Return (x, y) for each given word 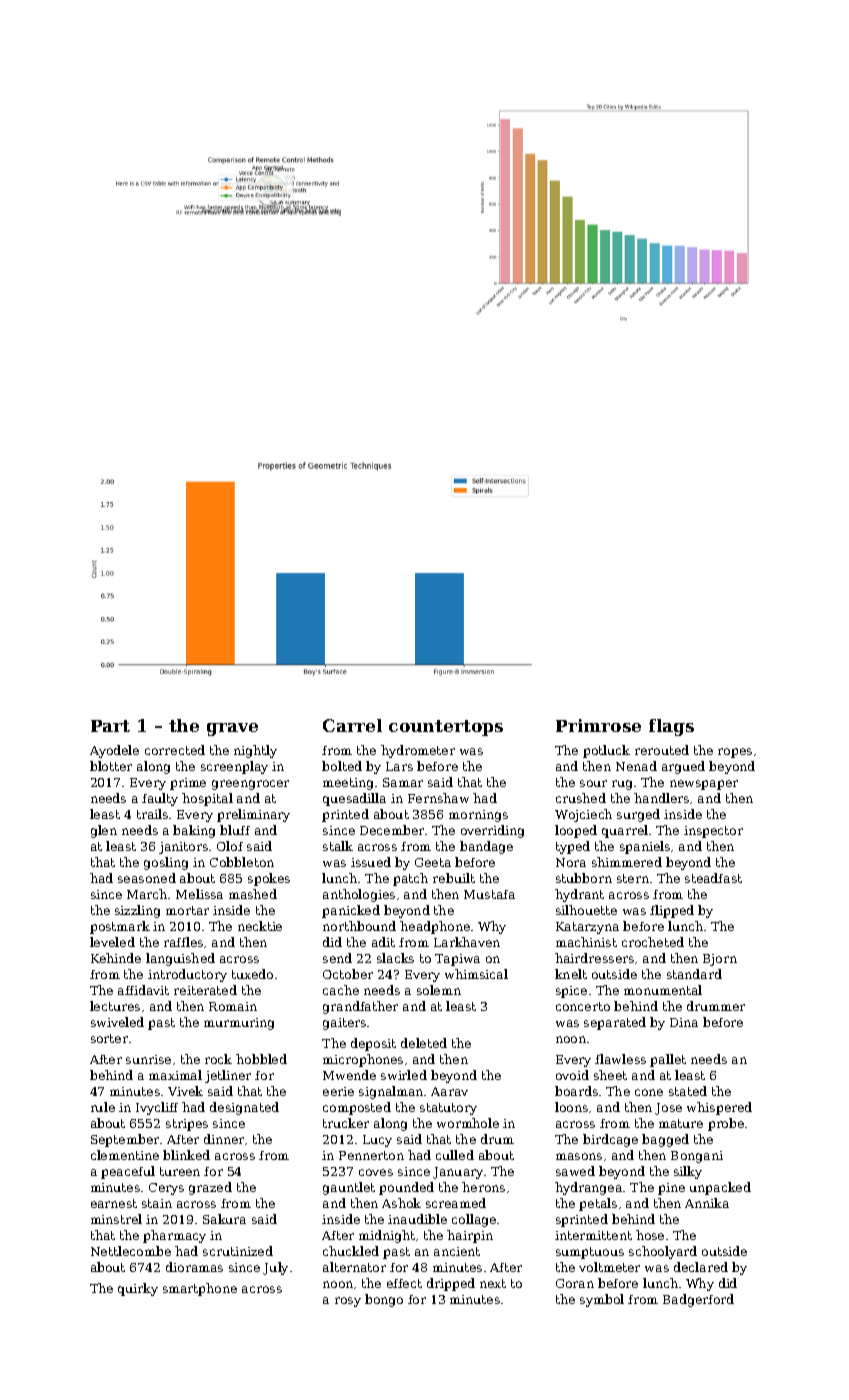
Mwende (349, 1075)
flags (671, 727)
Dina (684, 1022)
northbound (359, 926)
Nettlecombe (131, 1251)
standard (694, 974)
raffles (183, 942)
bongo (384, 1300)
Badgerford (698, 1300)
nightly (255, 751)
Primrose (598, 725)
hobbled (261, 1059)
